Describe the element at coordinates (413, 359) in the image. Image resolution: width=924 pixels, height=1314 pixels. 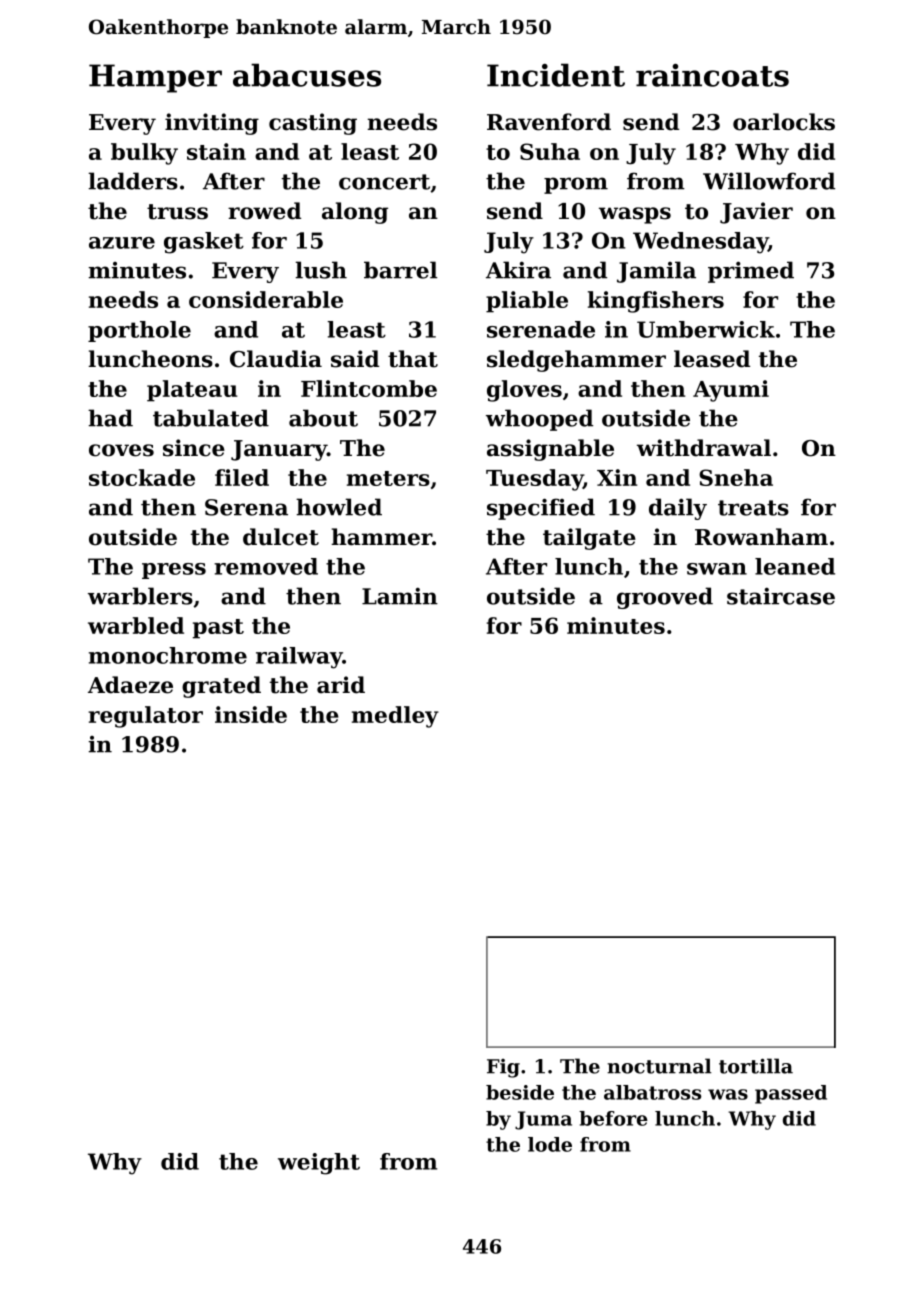
I see `that` at that location.
